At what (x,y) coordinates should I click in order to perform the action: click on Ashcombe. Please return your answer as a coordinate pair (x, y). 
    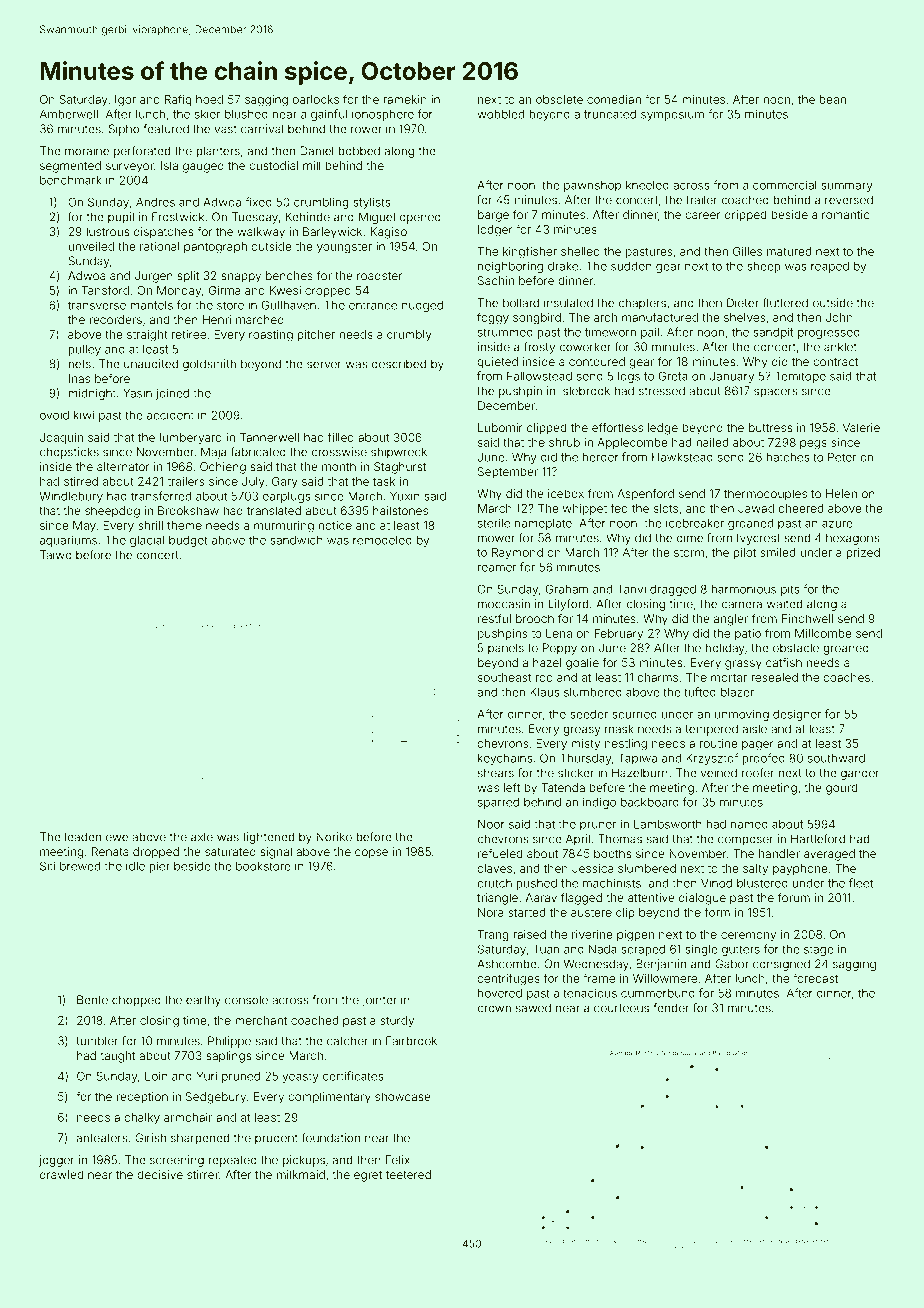
    Looking at the image, I should click on (507, 964).
